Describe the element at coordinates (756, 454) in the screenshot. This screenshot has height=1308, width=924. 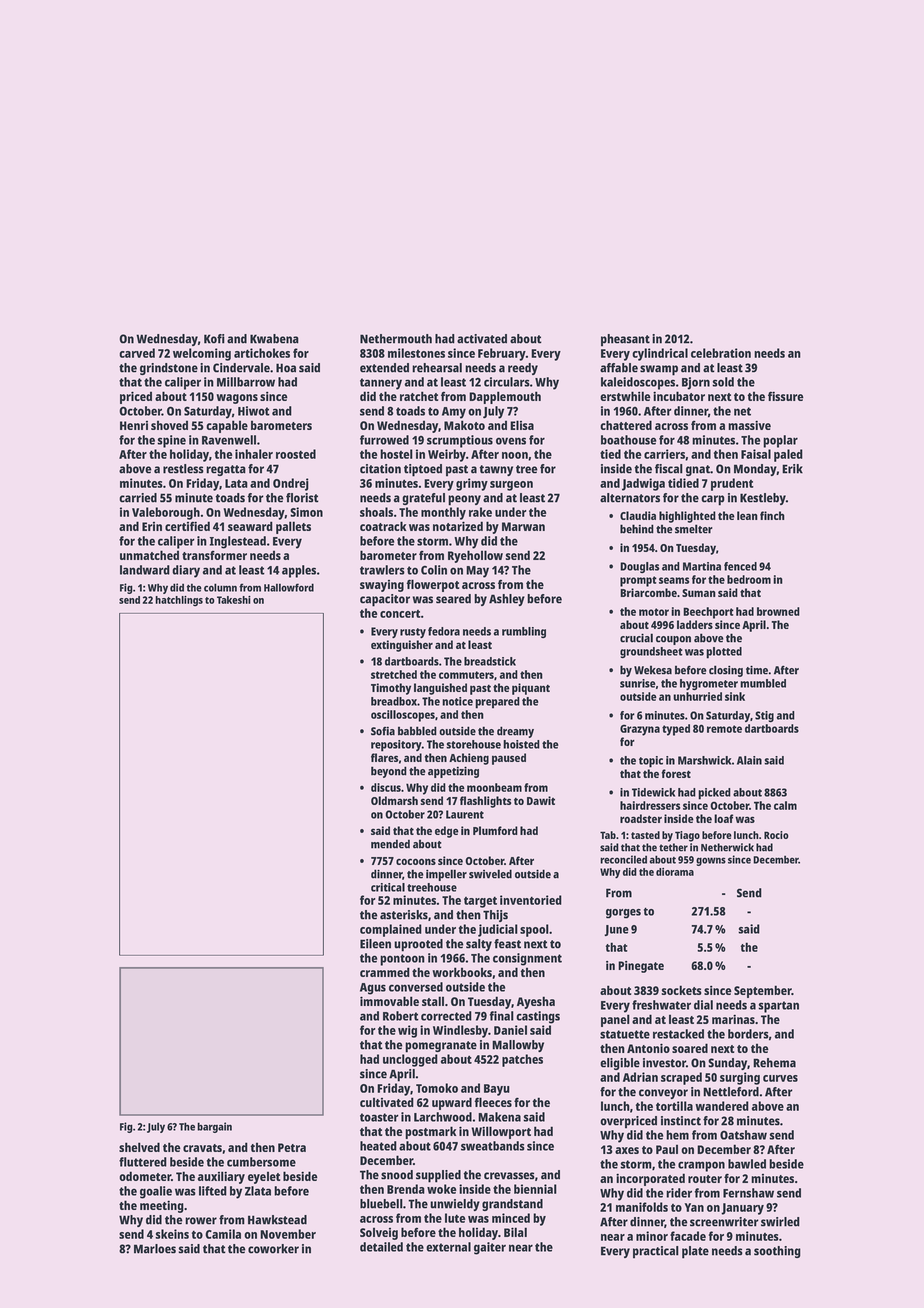
I see `Faisal` at that location.
